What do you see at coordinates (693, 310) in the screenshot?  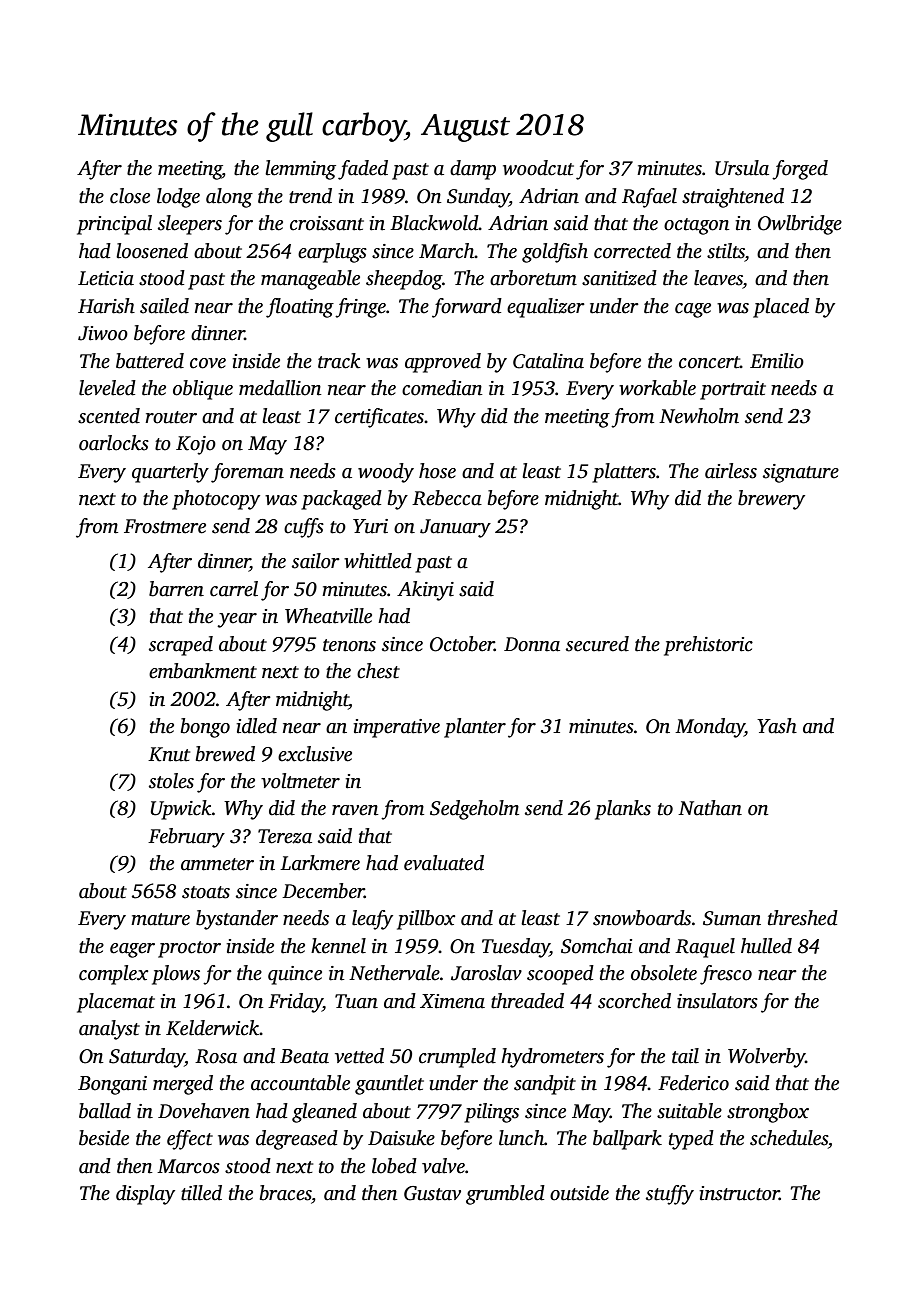 I see `cage` at bounding box center [693, 310].
